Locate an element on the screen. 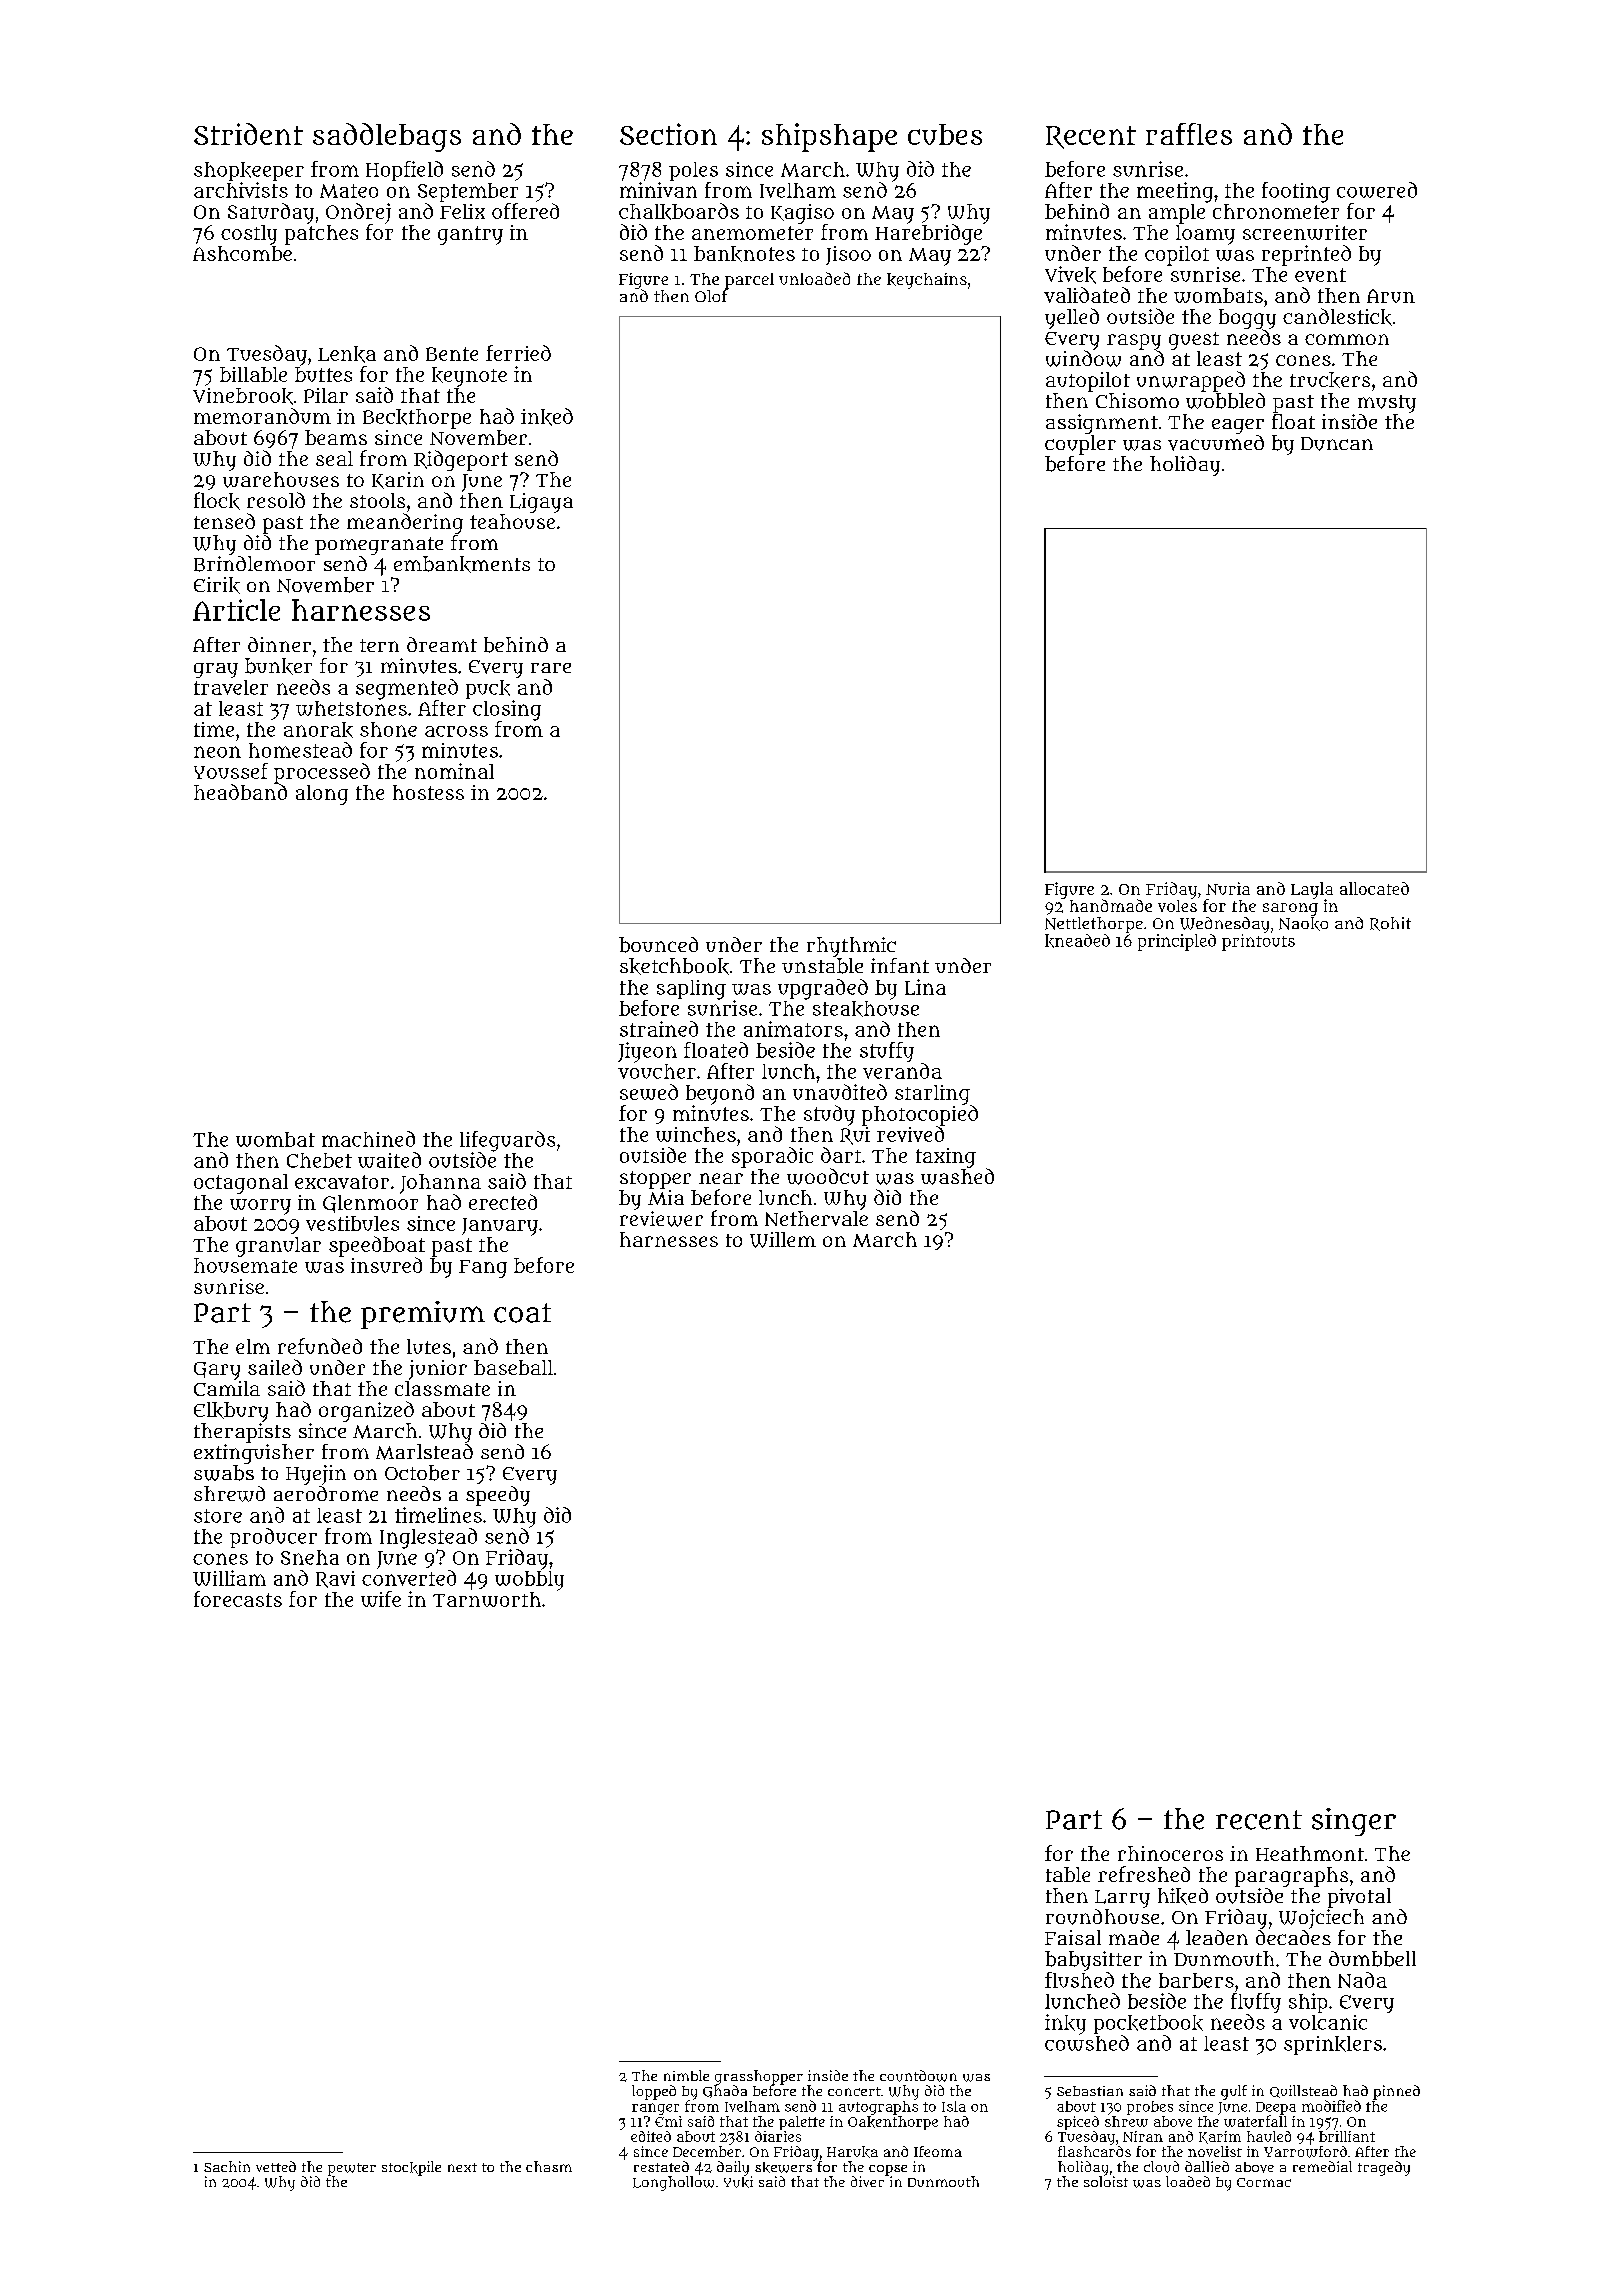  nimble is located at coordinates (686, 2075).
